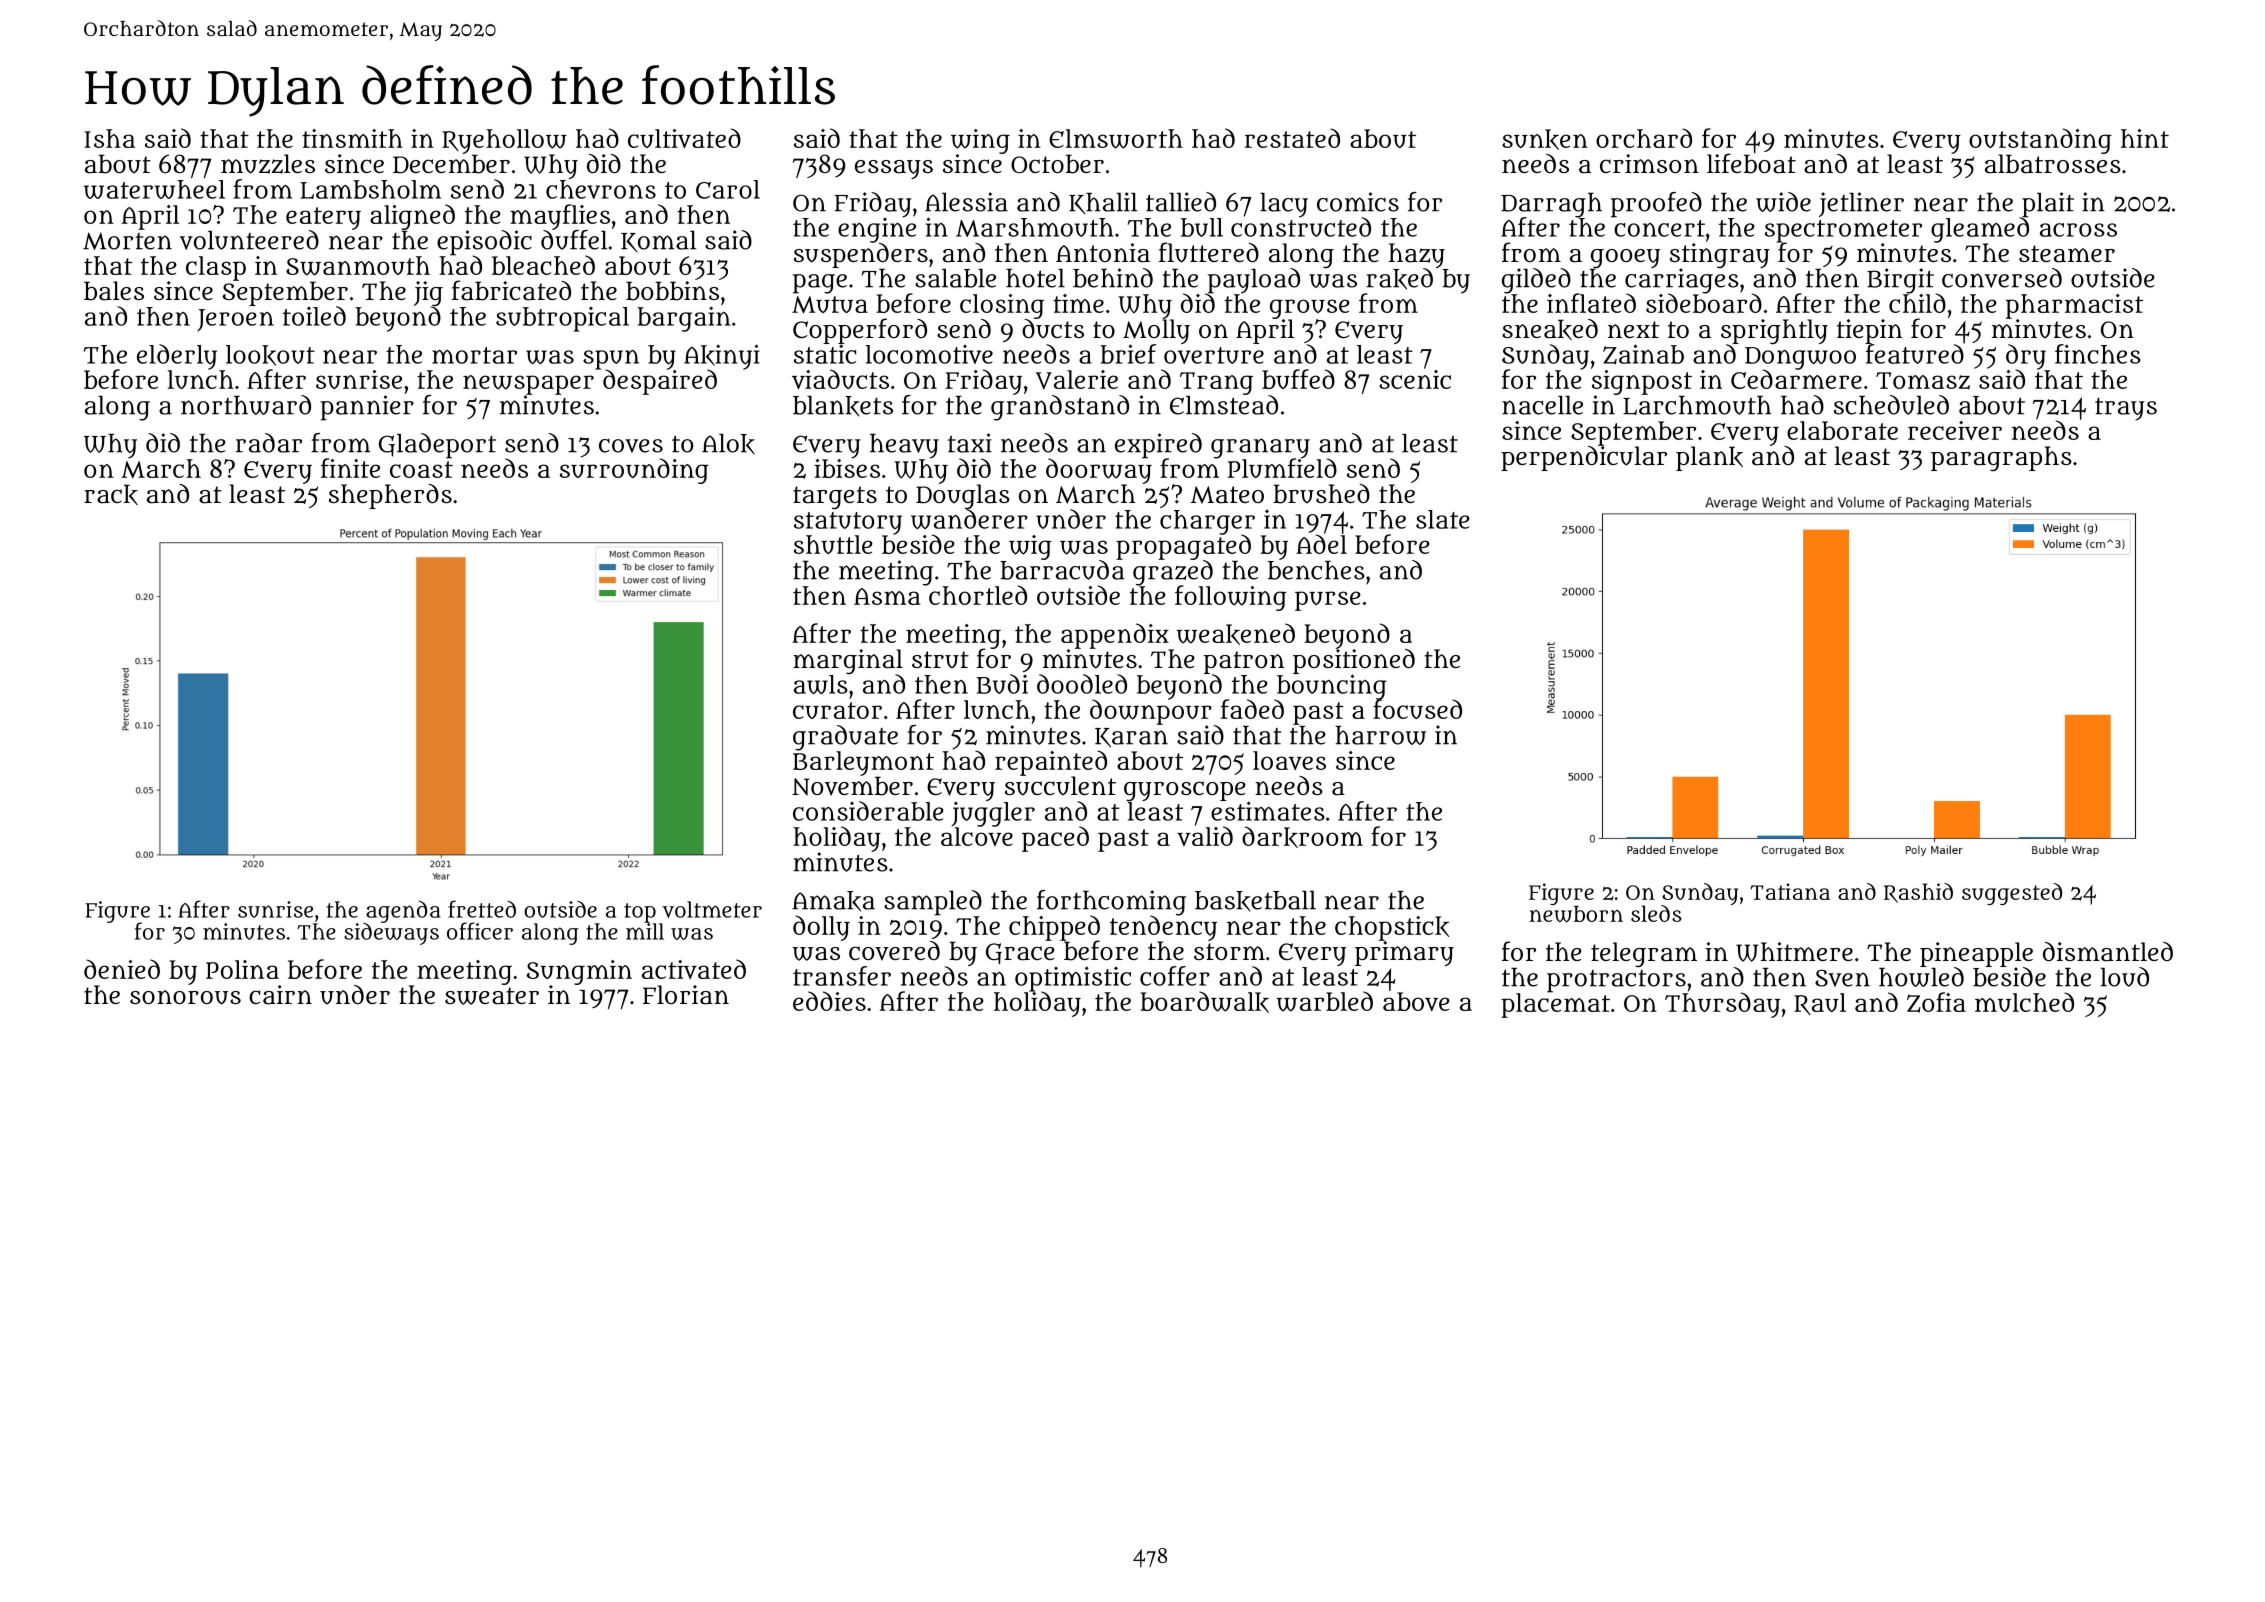  I want to click on boardwalk, so click(1204, 1002).
